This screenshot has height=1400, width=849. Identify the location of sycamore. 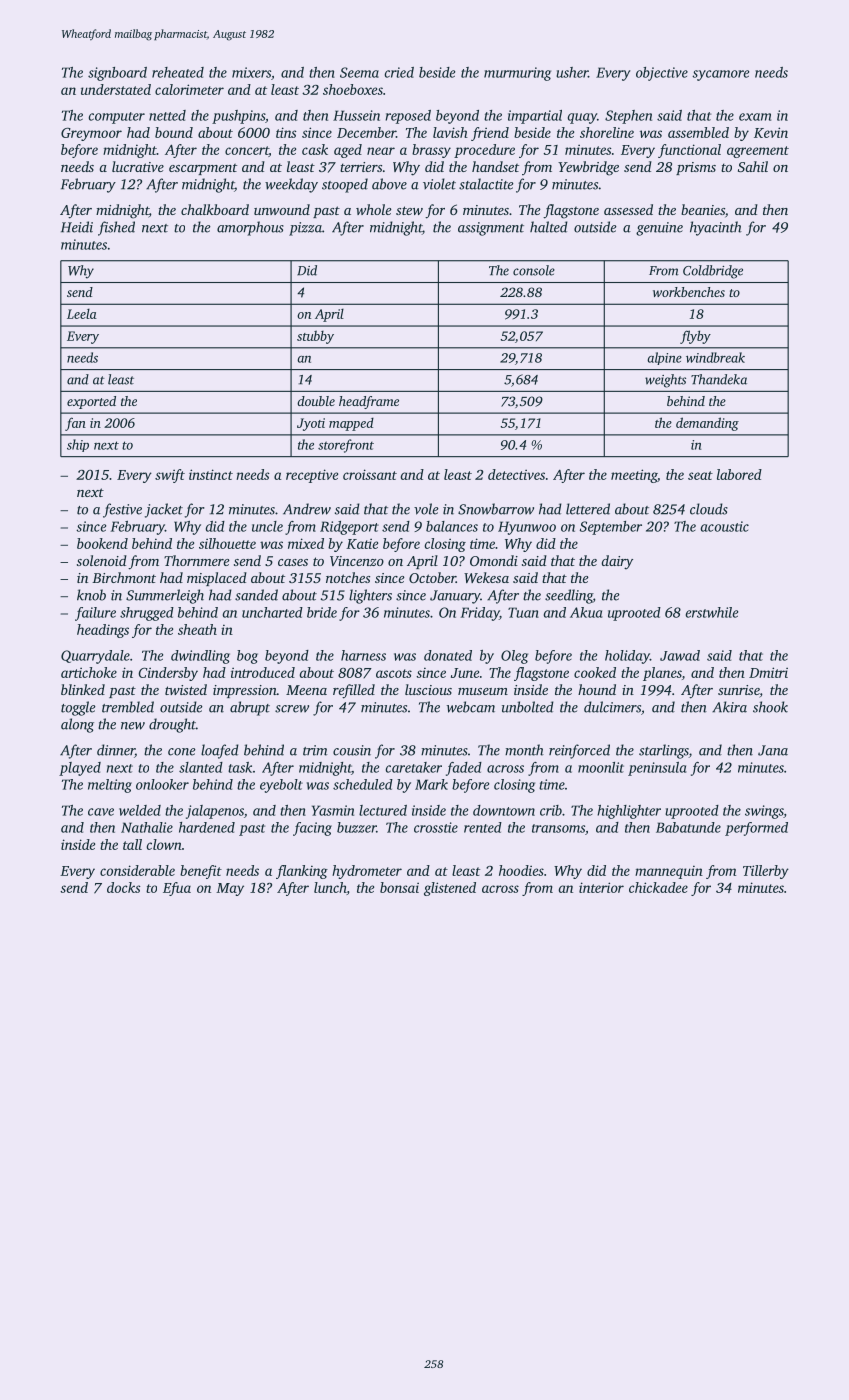
(720, 75).
